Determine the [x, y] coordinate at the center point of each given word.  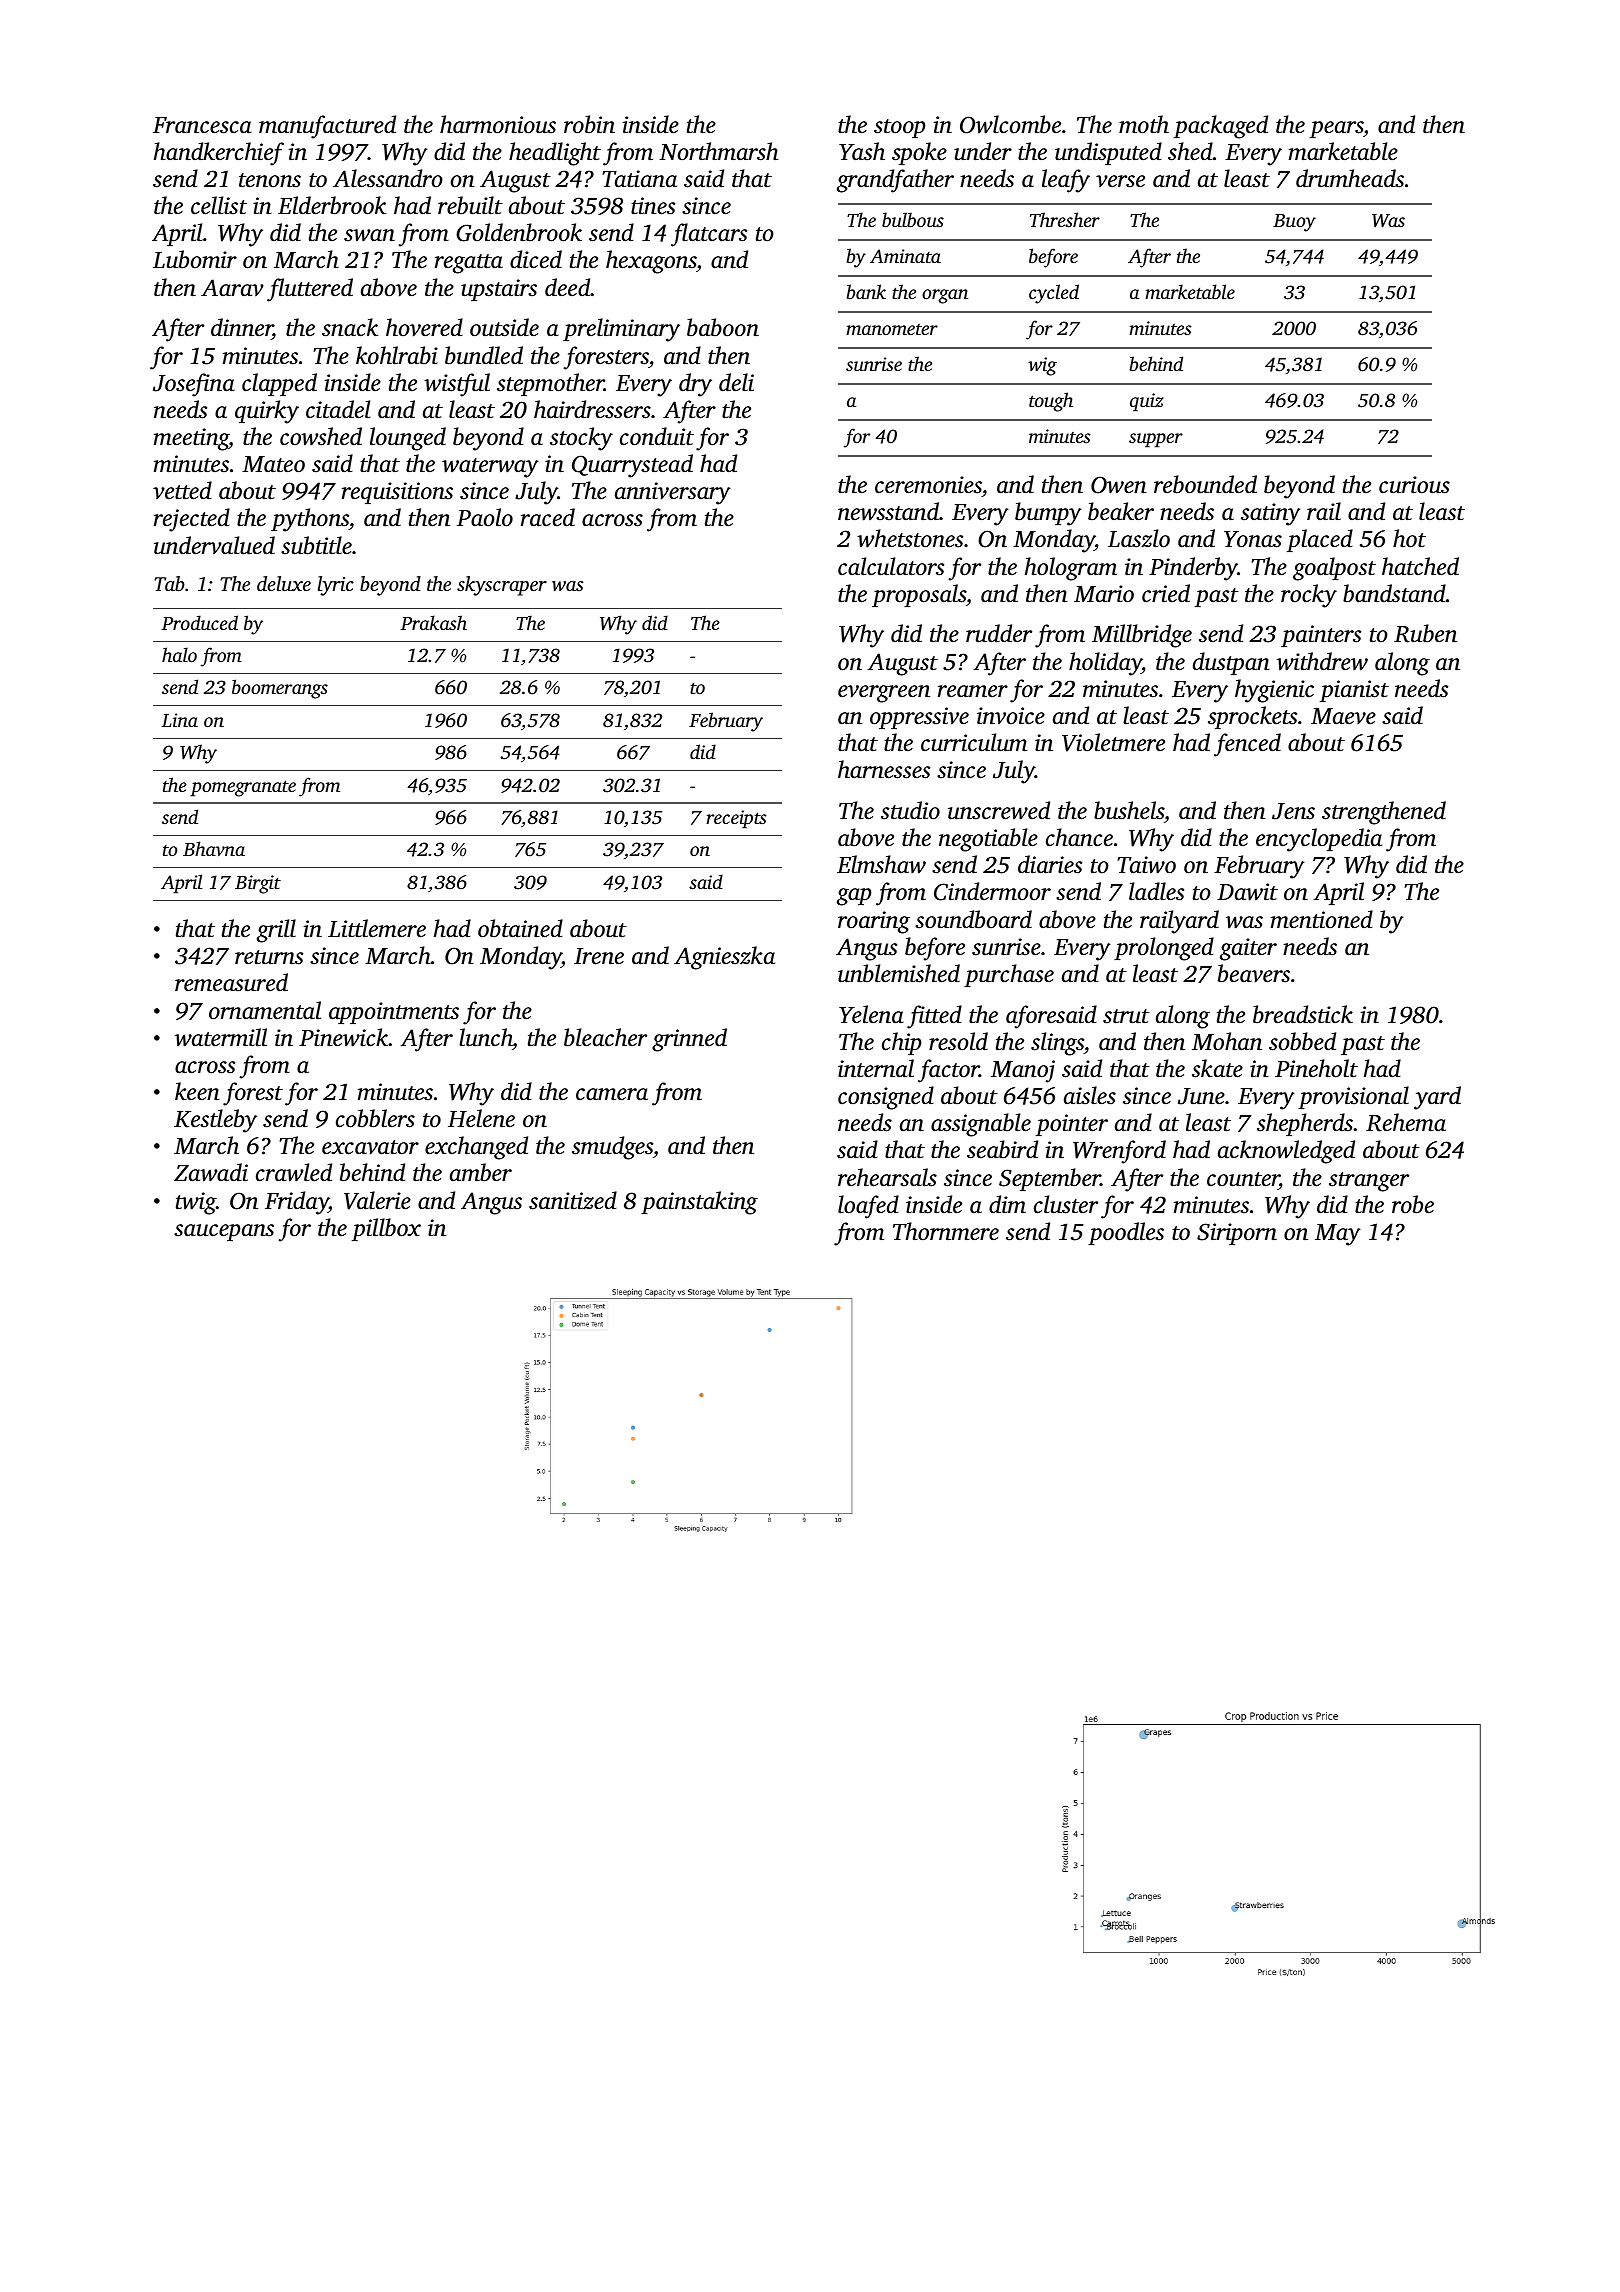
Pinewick [344, 1037]
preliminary [621, 330]
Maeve [1343, 716]
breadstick [1303, 1014]
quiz [1147, 402]
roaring [874, 922]
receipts [736, 819]
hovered [424, 327]
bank [866, 291]
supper [1156, 440]
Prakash [433, 622]
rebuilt [470, 205]
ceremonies [928, 485]
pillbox [386, 1229]
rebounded [1205, 484]
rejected [192, 520]
